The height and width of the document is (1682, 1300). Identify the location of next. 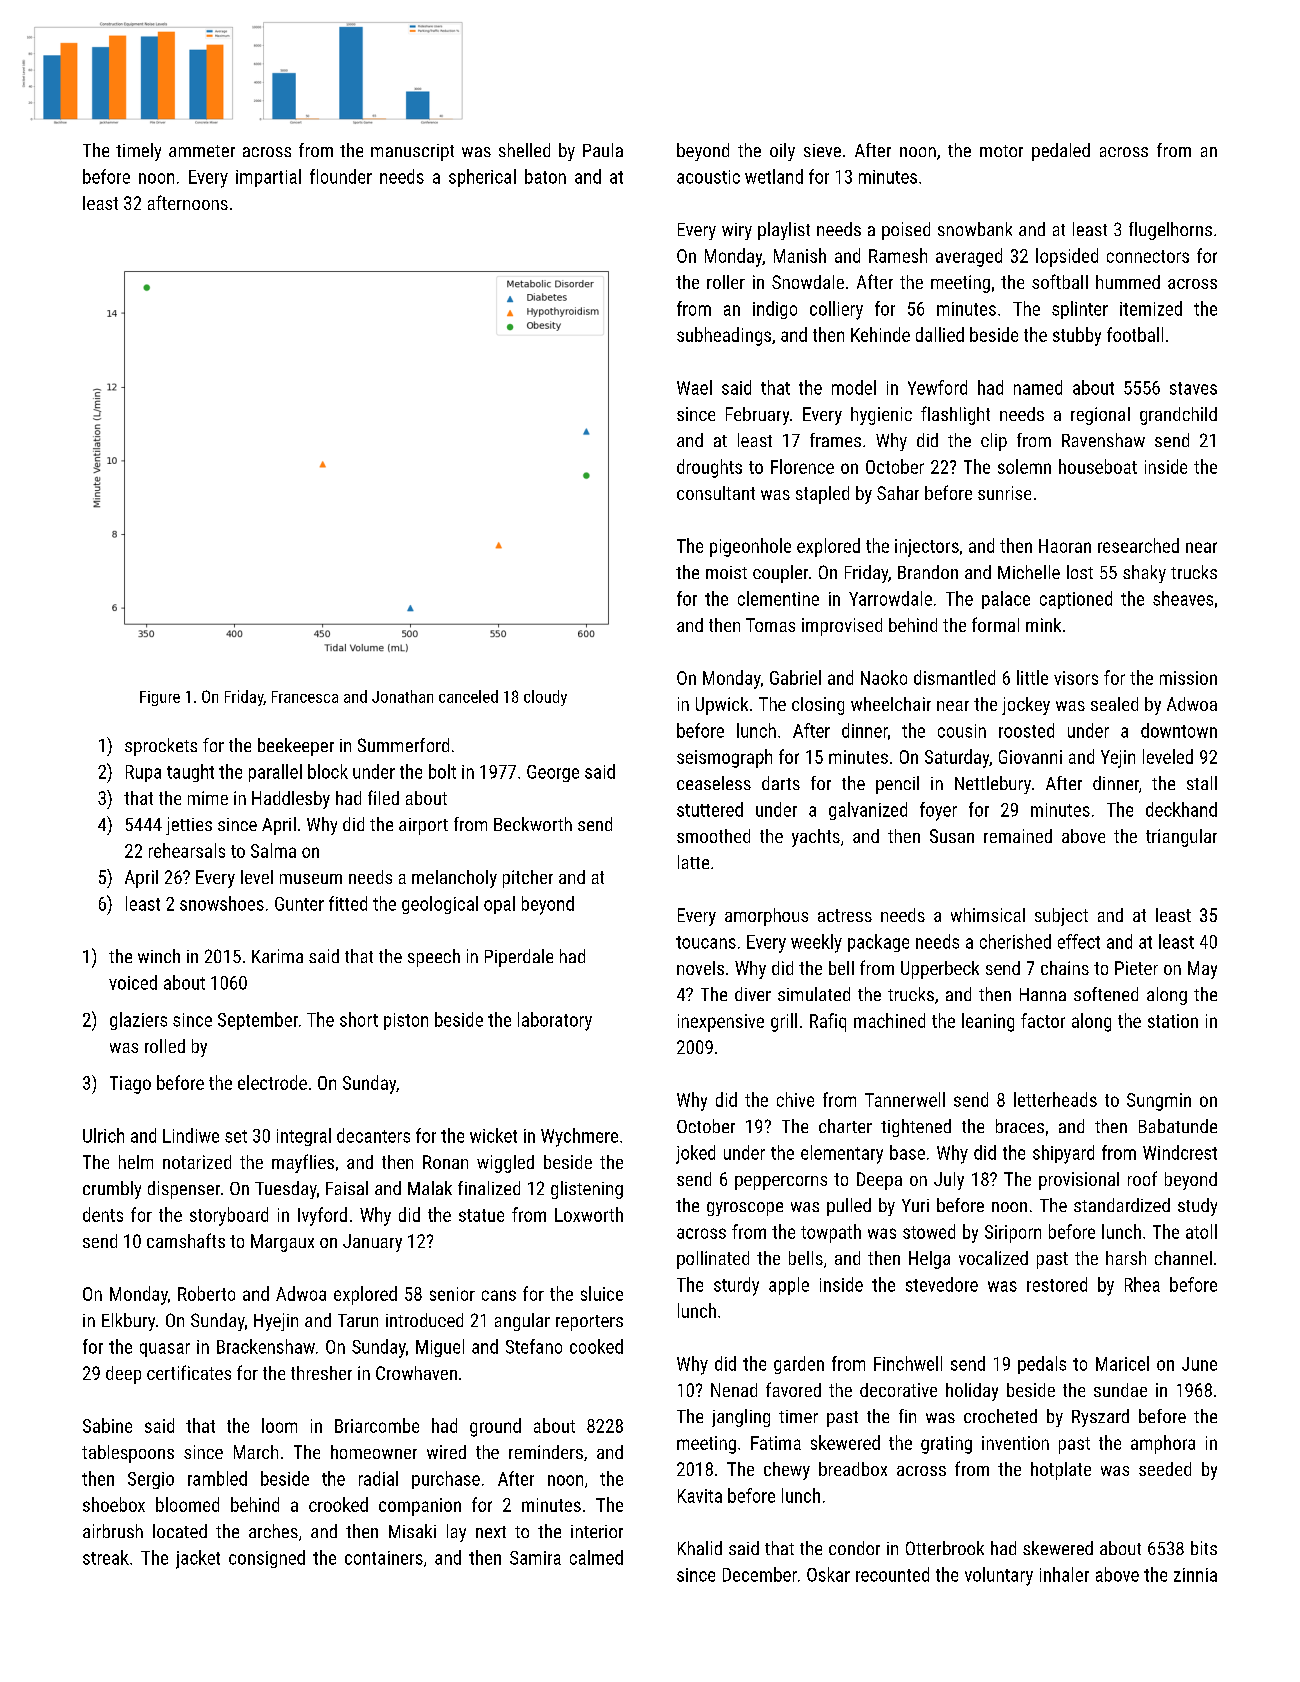
(491, 1532).
